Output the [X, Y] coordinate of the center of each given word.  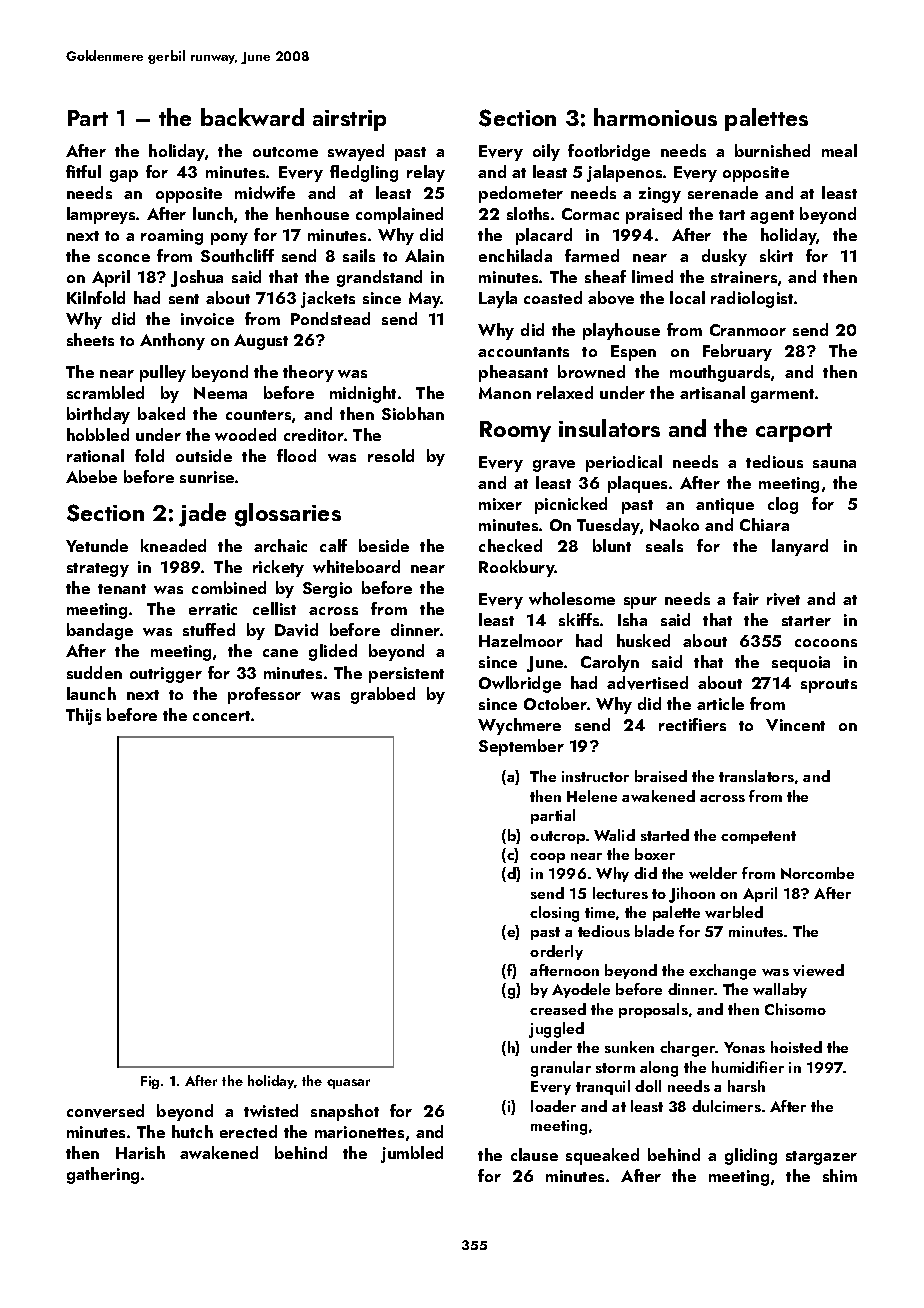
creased [558, 1009]
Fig [150, 1082]
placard [544, 236]
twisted [271, 1110]
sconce [124, 258]
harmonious [655, 117]
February [737, 352]
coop [547, 858]
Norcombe [817, 873]
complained [399, 215]
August [261, 342]
